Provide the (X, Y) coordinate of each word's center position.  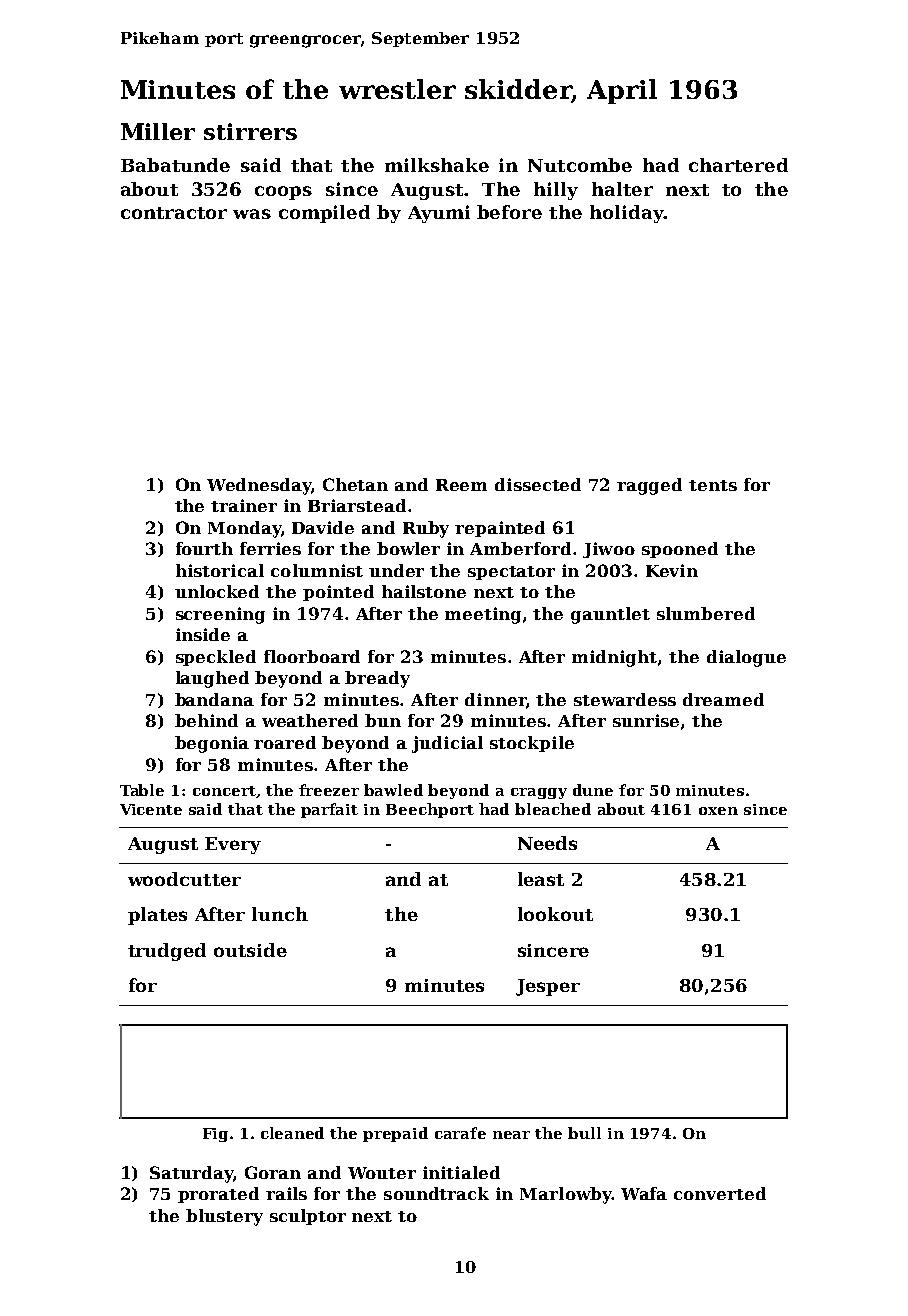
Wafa (644, 1193)
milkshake (437, 165)
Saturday (191, 1174)
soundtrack (436, 1193)
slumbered (706, 613)
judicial (447, 744)
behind (206, 720)
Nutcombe (580, 165)
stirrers (250, 131)
